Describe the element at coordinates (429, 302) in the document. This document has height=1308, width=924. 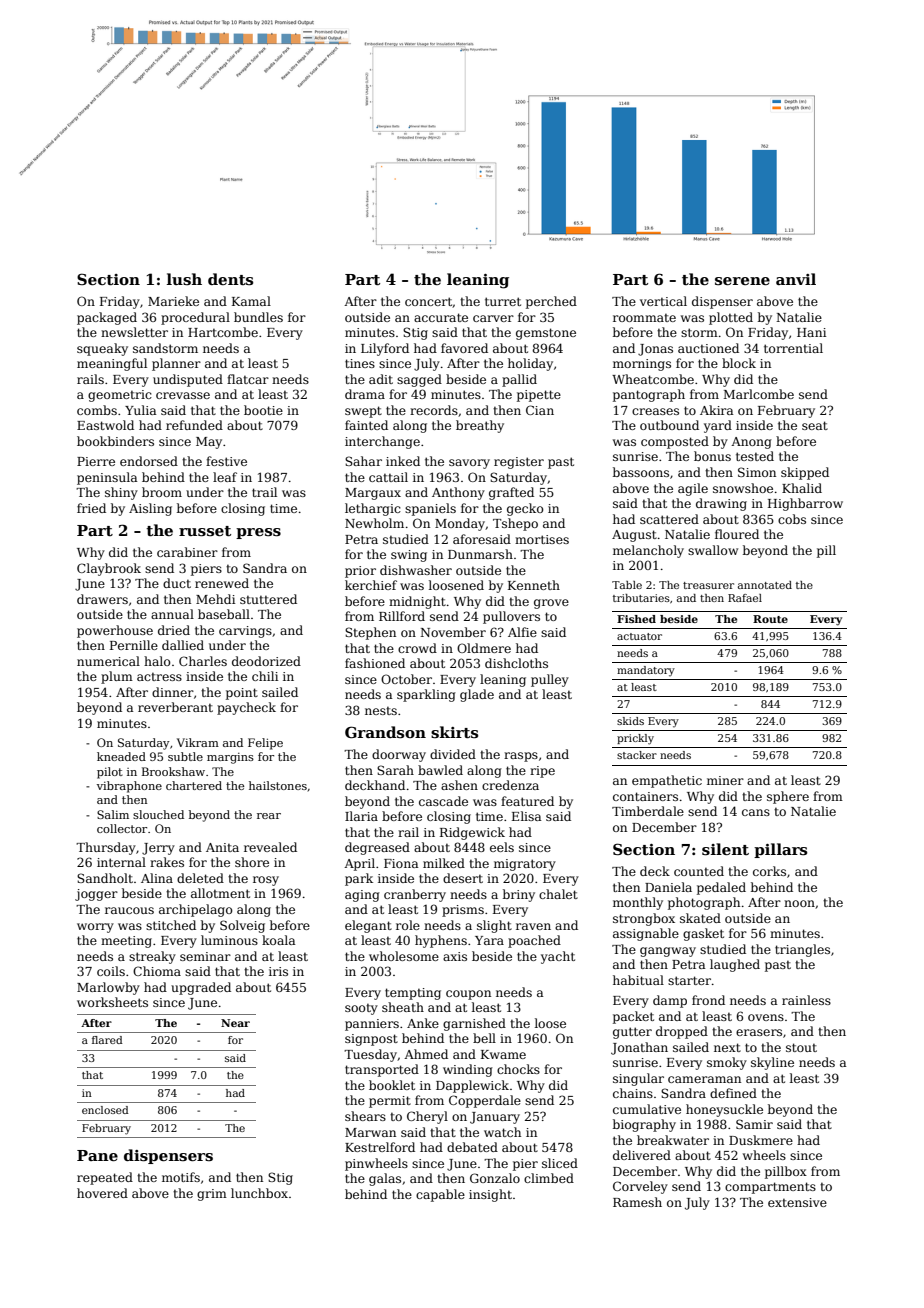
I see `concert` at that location.
